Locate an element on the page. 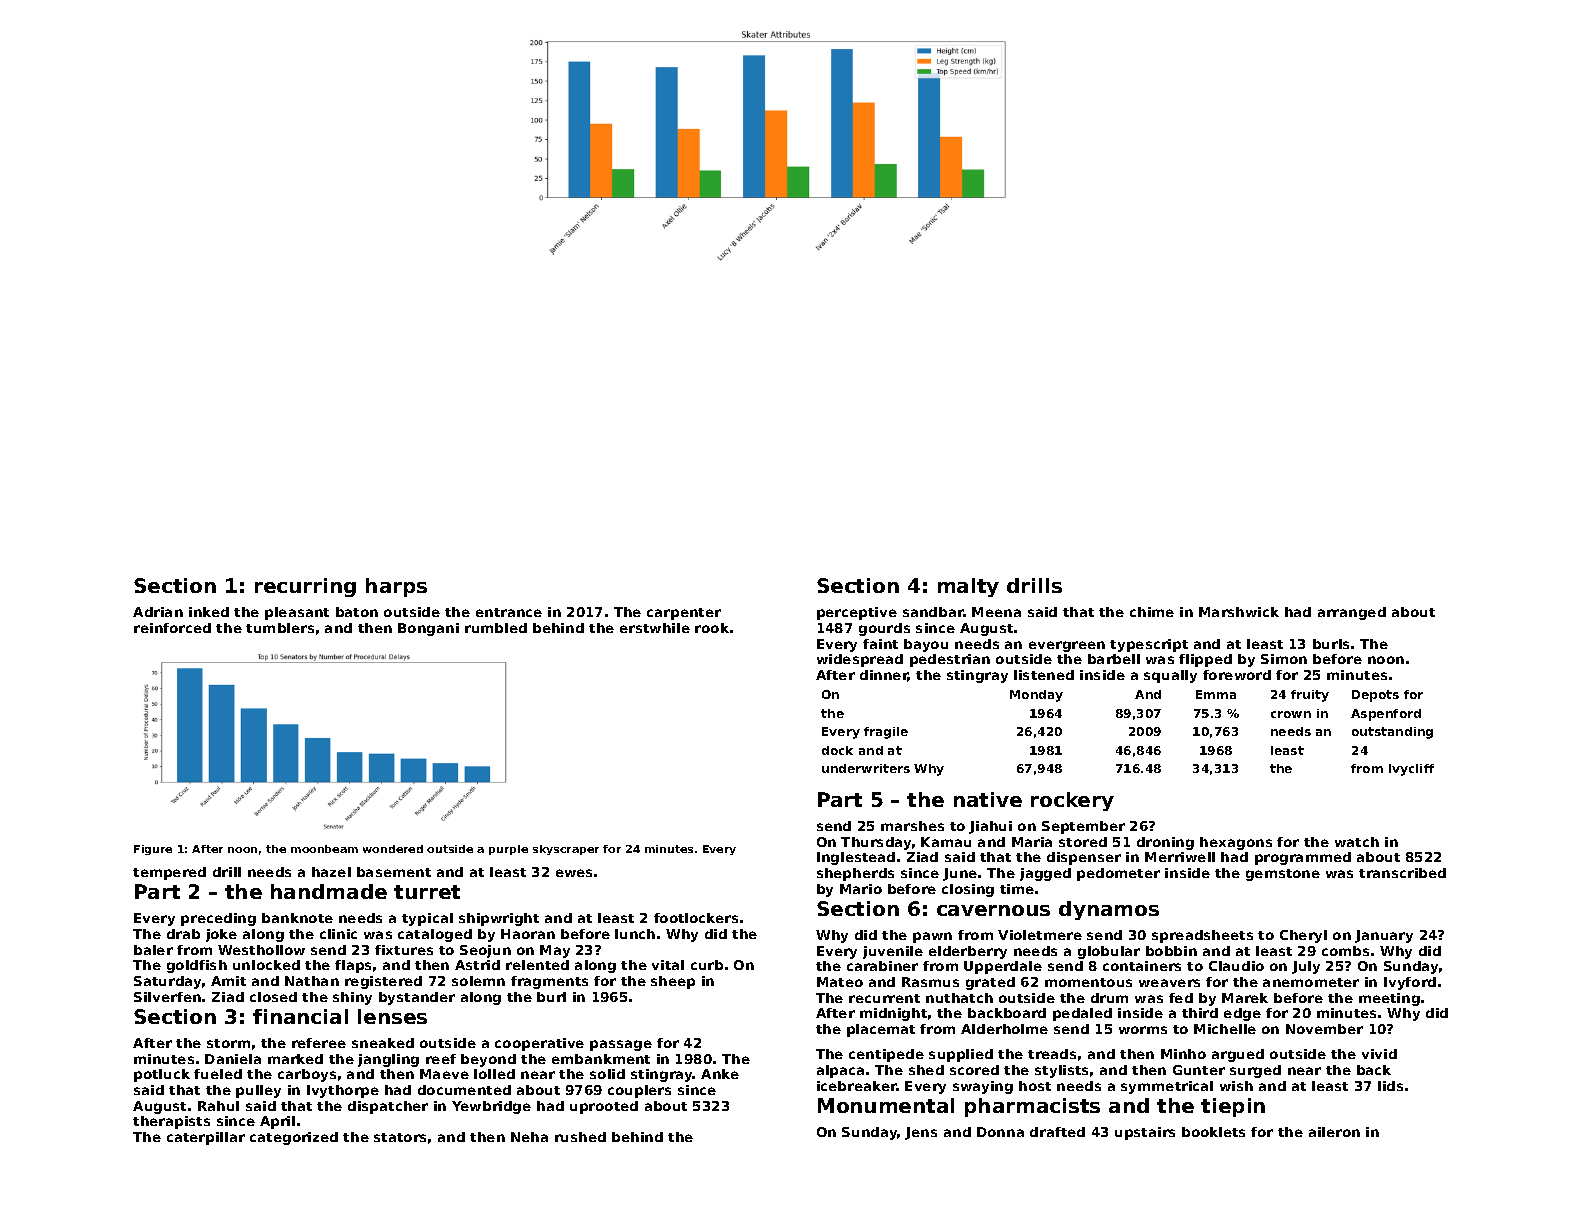 The width and height of the image is (1585, 1225). Jens is located at coordinates (921, 1133).
